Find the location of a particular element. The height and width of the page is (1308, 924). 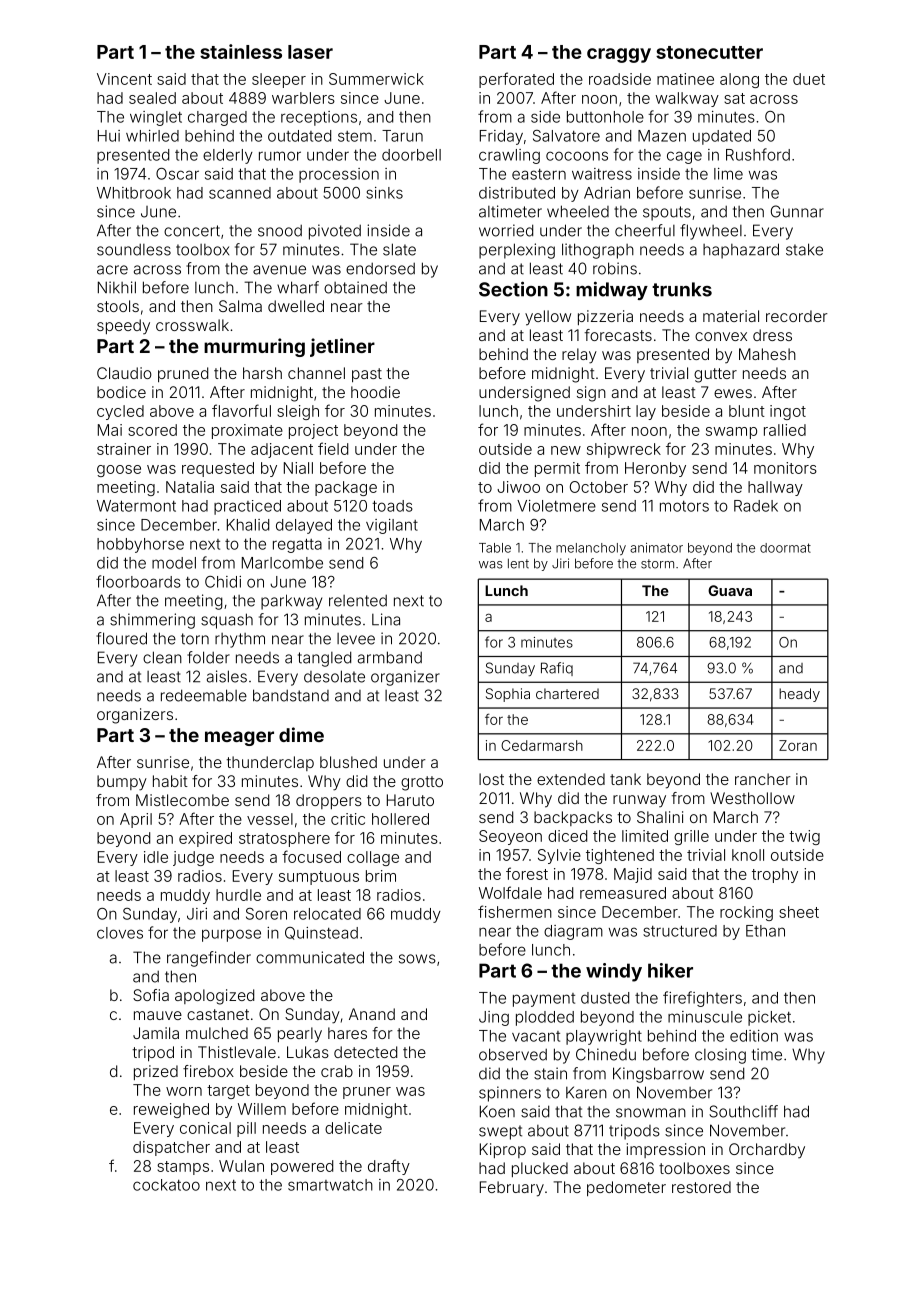

Vincent is located at coordinates (124, 79).
